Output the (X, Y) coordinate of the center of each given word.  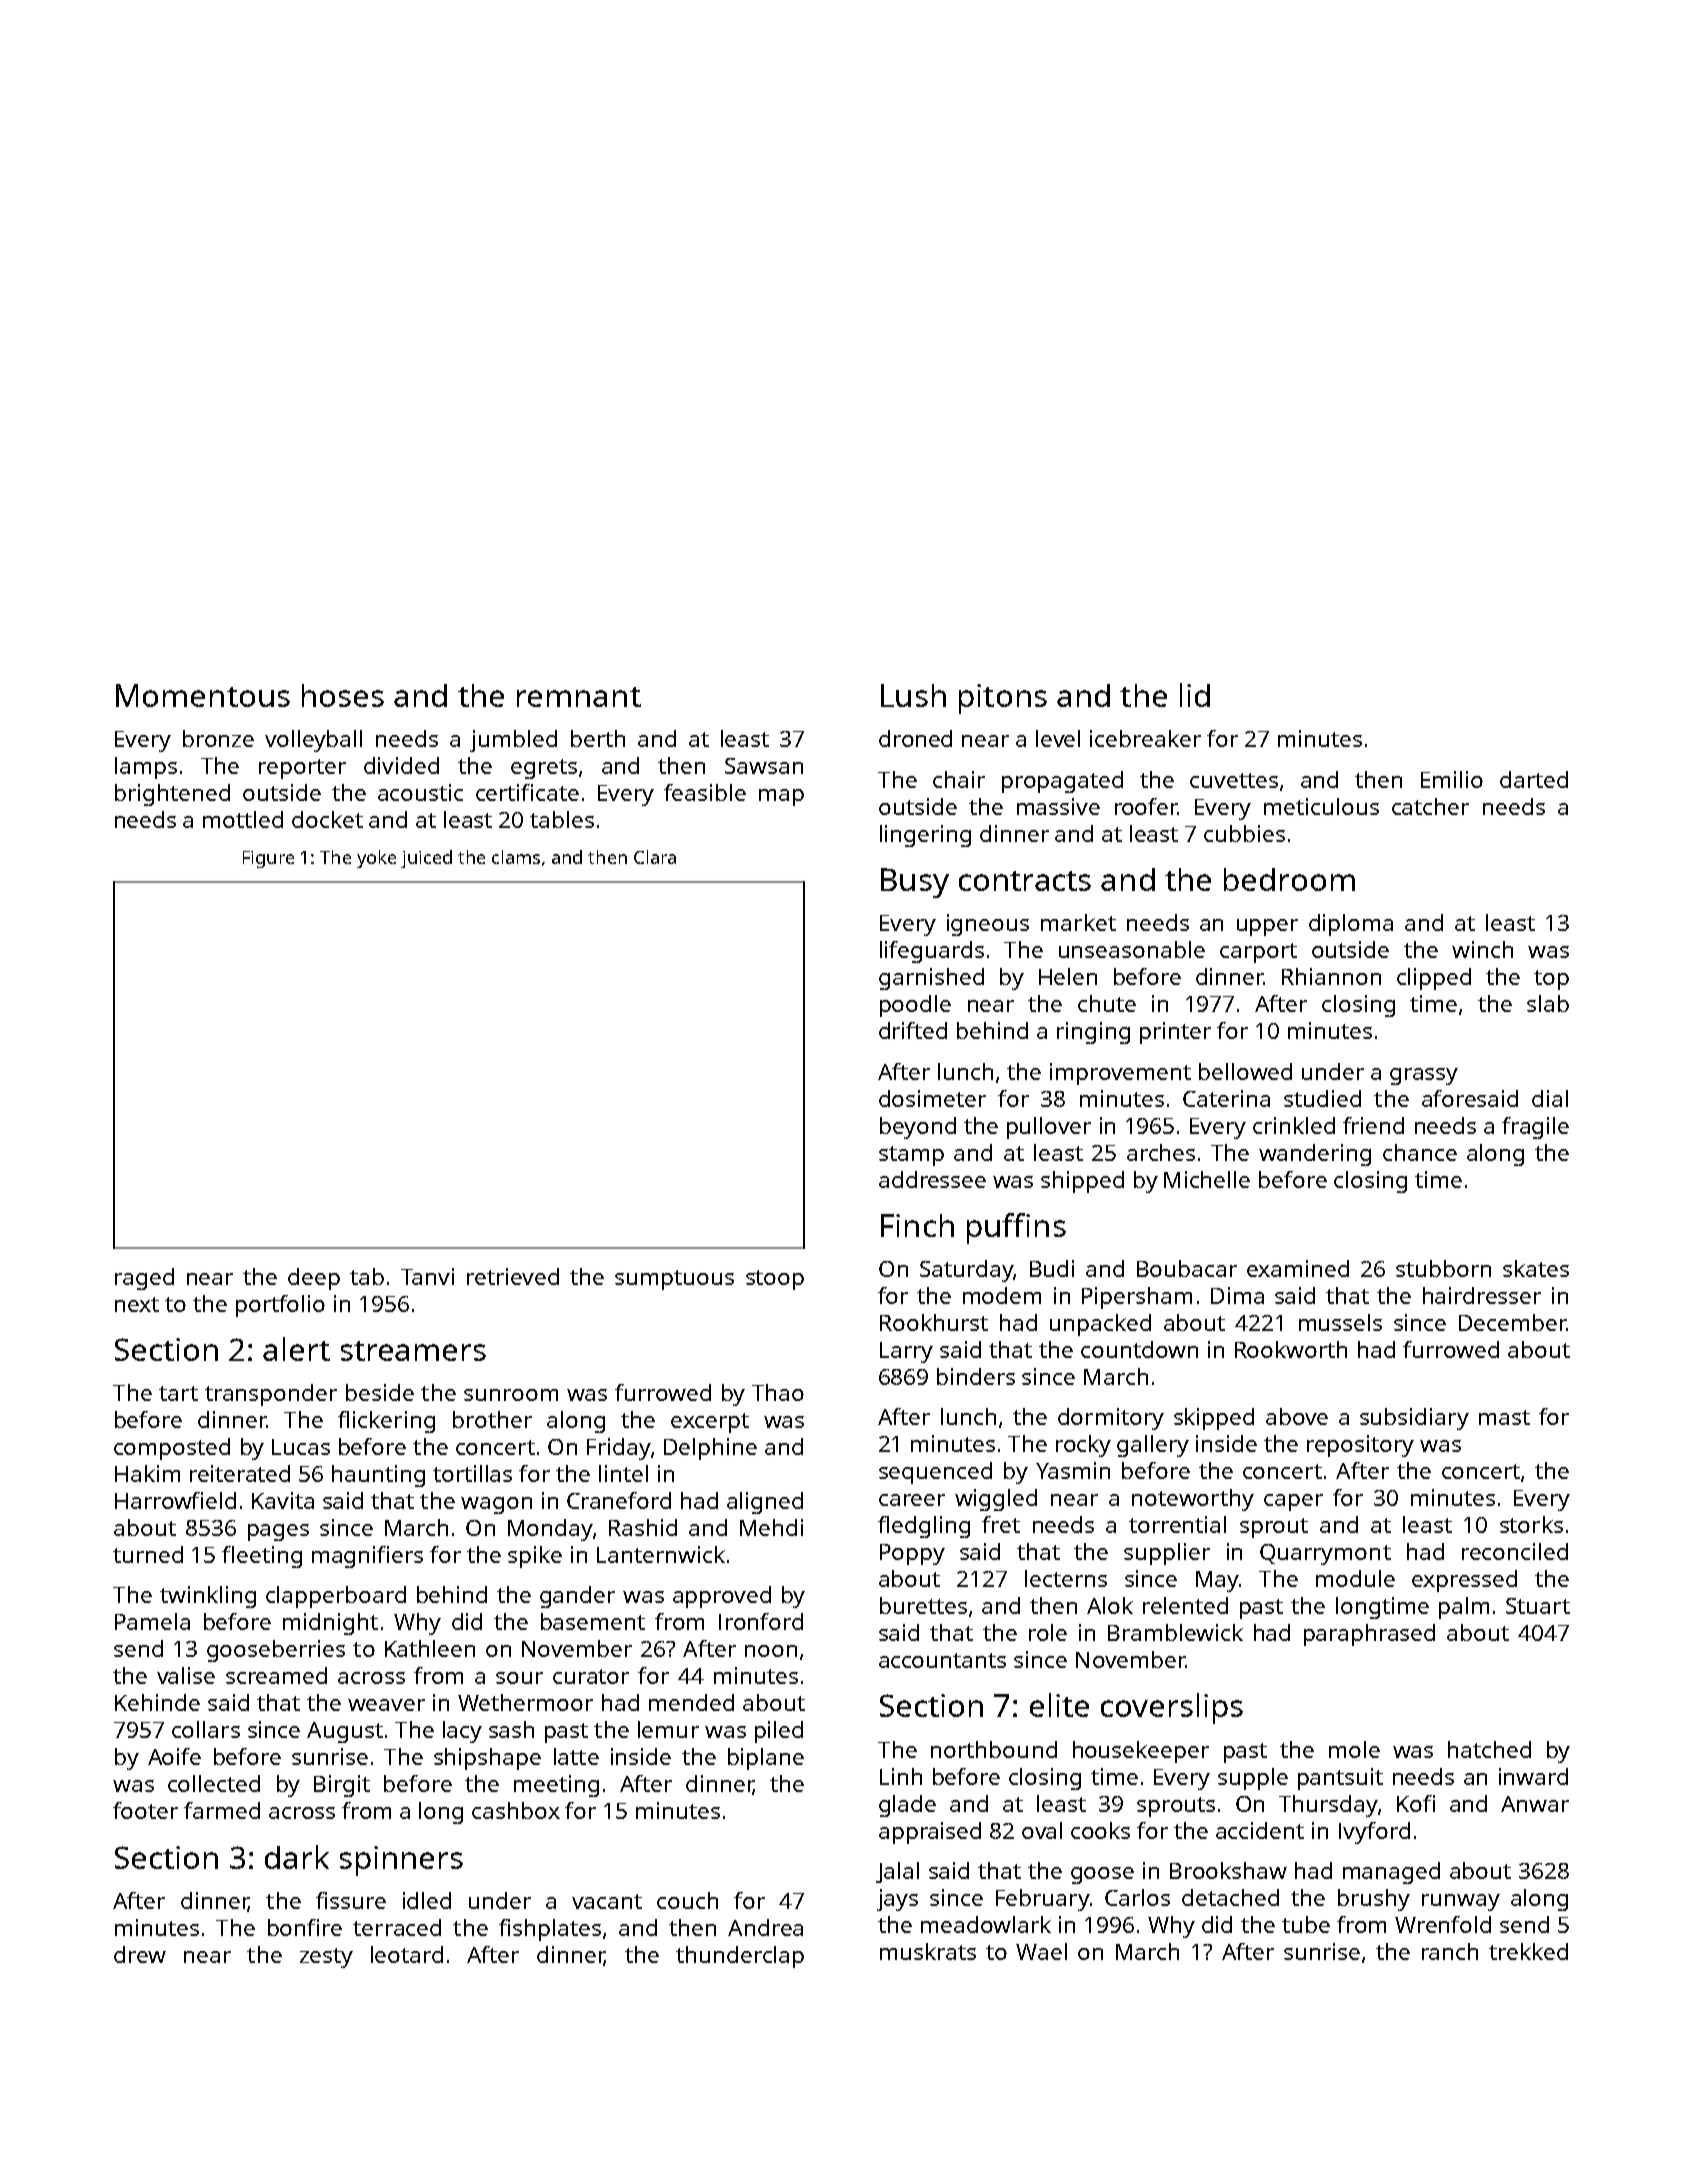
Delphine (710, 1449)
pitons (1003, 699)
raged (144, 1279)
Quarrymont (1325, 1554)
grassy (1424, 1076)
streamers (413, 1351)
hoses (343, 695)
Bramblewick (1175, 1632)
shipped (1082, 1182)
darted (1534, 779)
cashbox (516, 1810)
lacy (462, 1732)
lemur (668, 1729)
